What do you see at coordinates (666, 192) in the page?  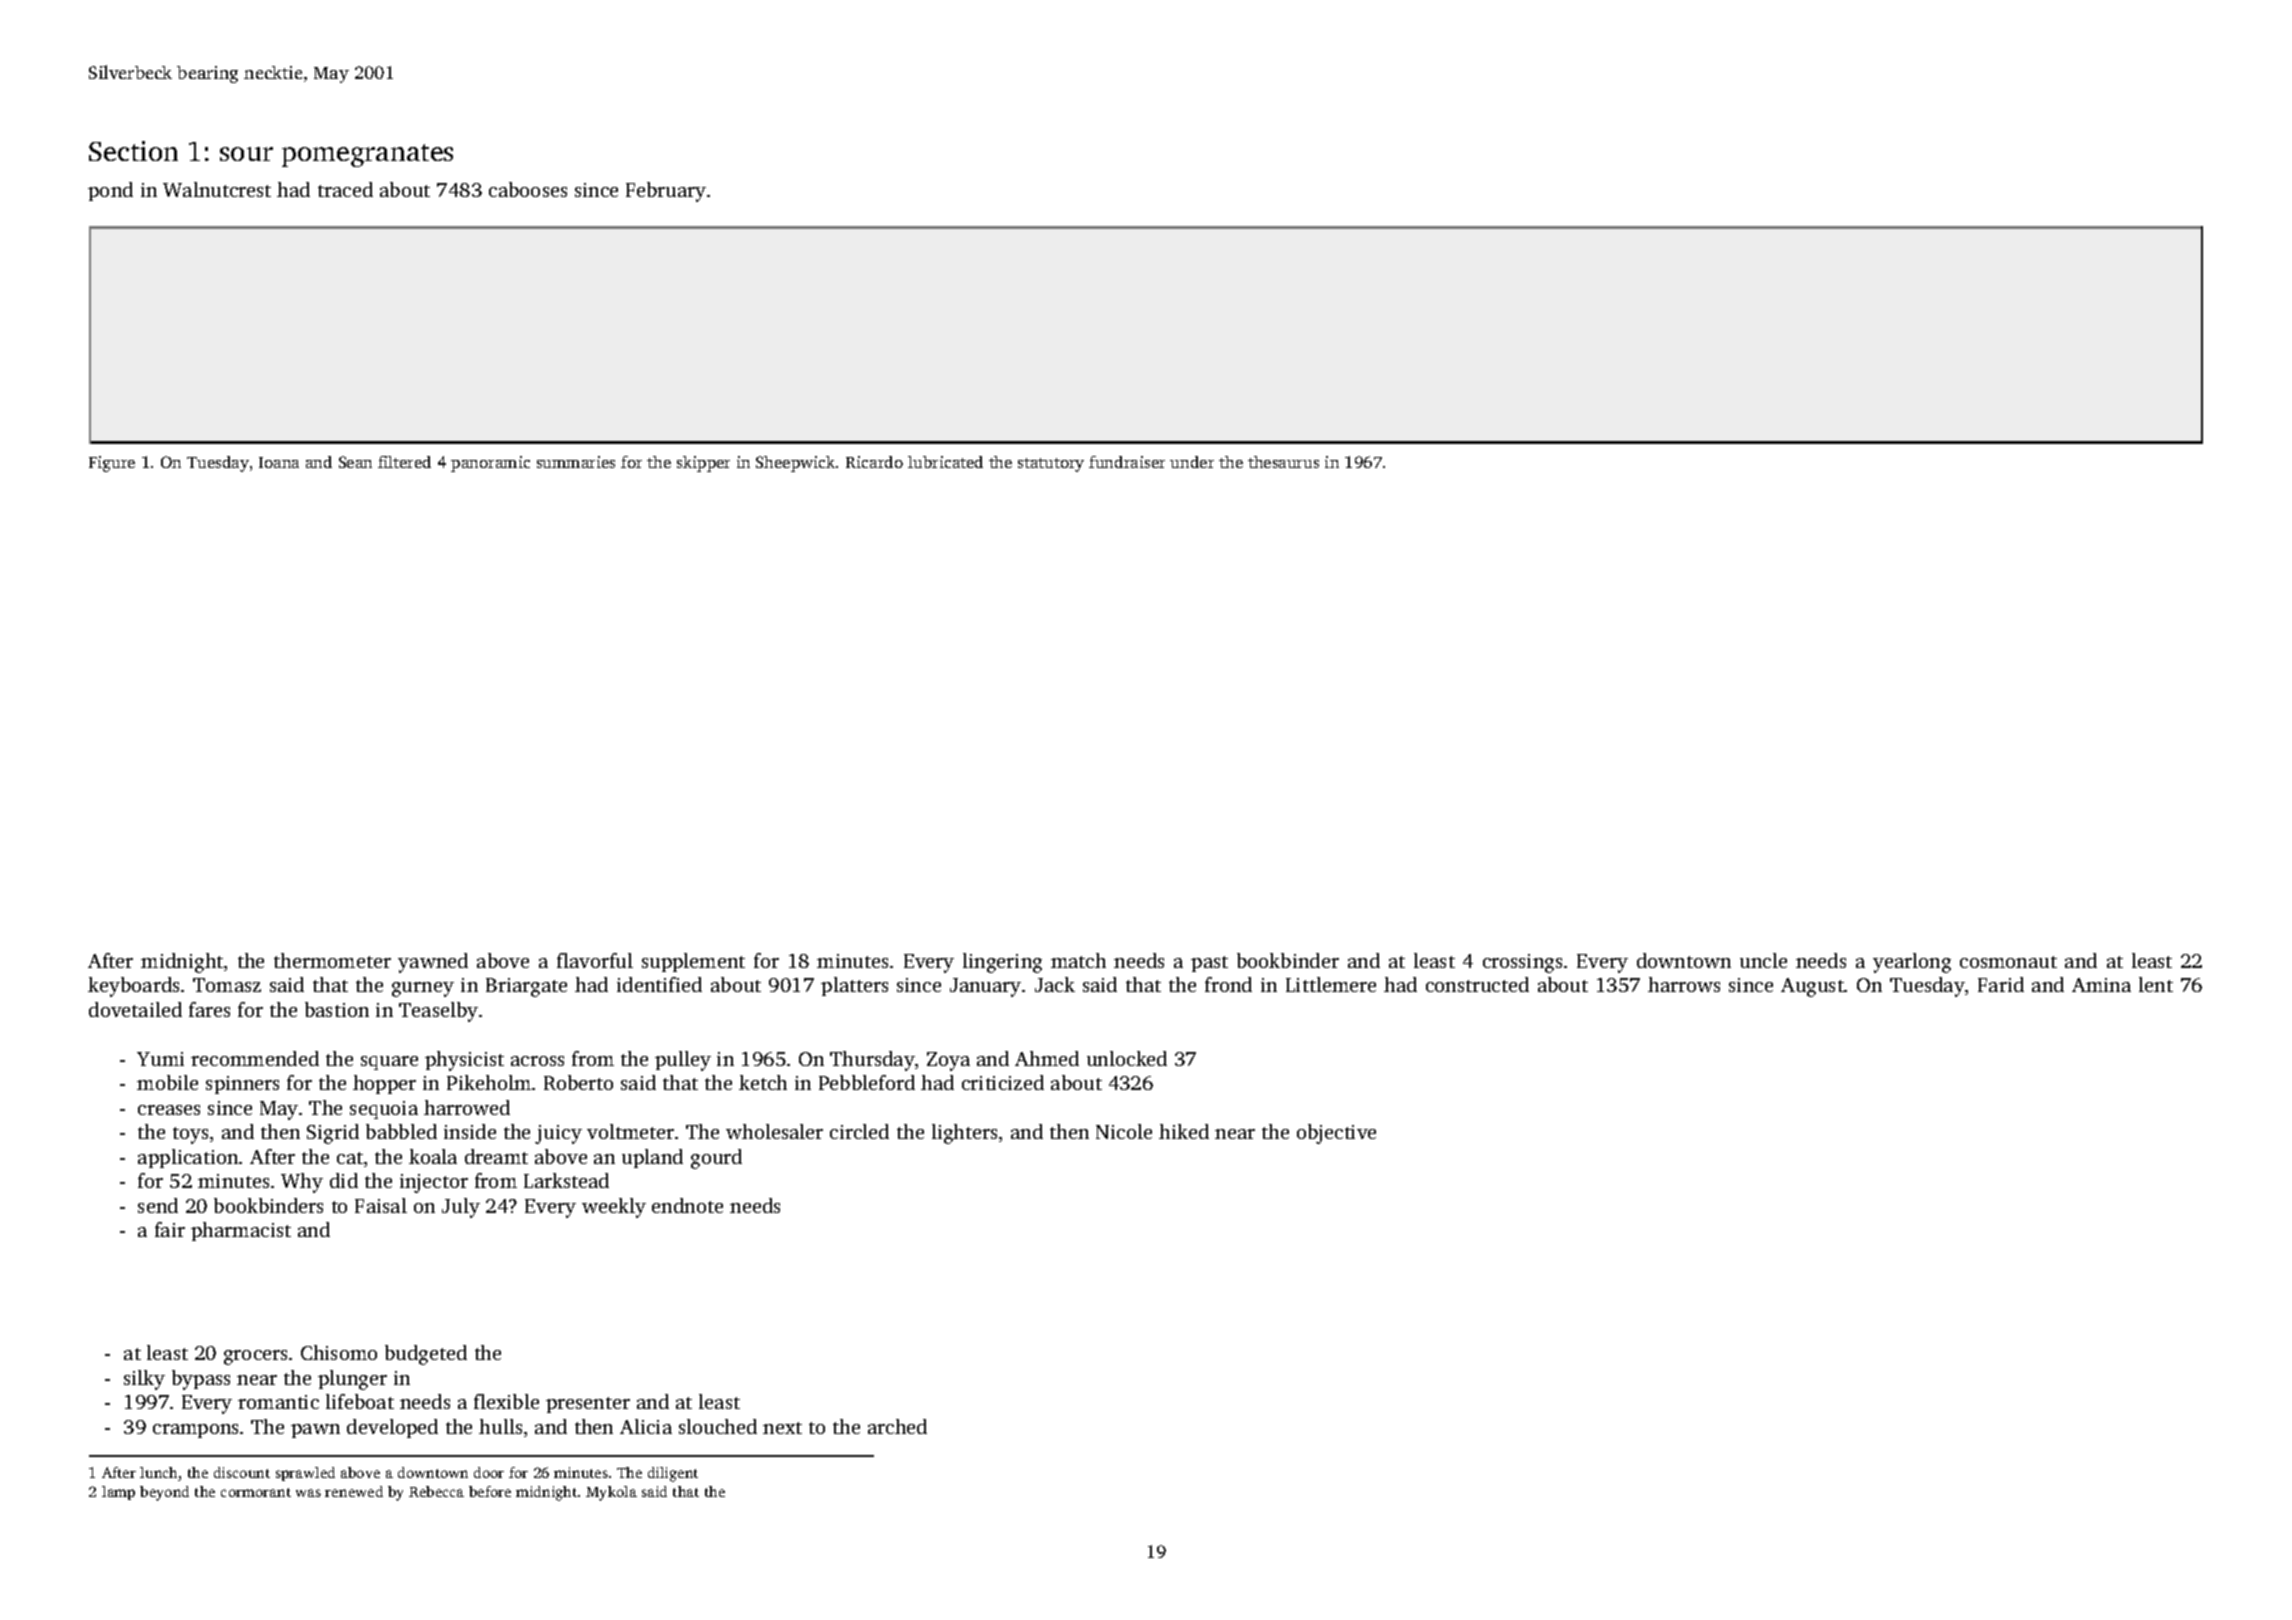 I see `February` at bounding box center [666, 192].
